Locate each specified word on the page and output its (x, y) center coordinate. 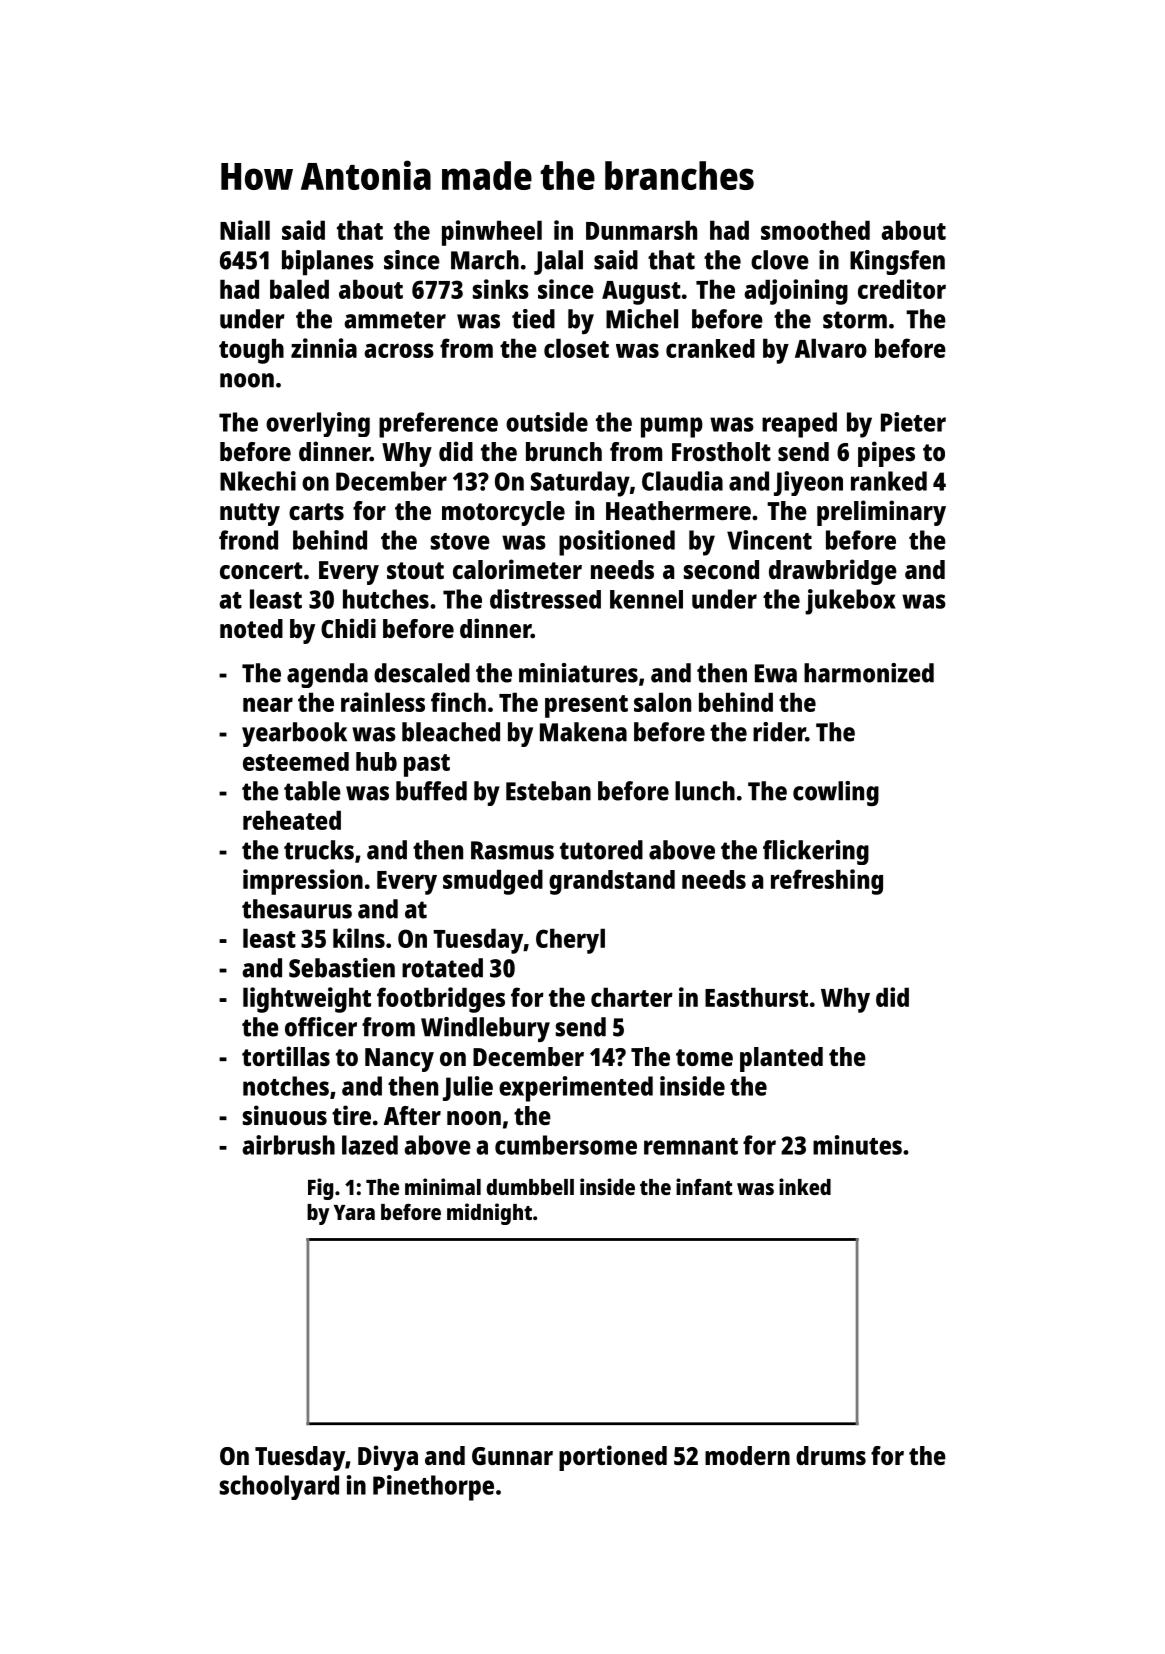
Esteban (548, 791)
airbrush (288, 1145)
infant (704, 1186)
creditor (902, 289)
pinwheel (492, 233)
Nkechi (258, 481)
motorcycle (503, 513)
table (312, 791)
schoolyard (279, 1487)
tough (251, 351)
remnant (691, 1146)
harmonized (869, 673)
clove (780, 260)
